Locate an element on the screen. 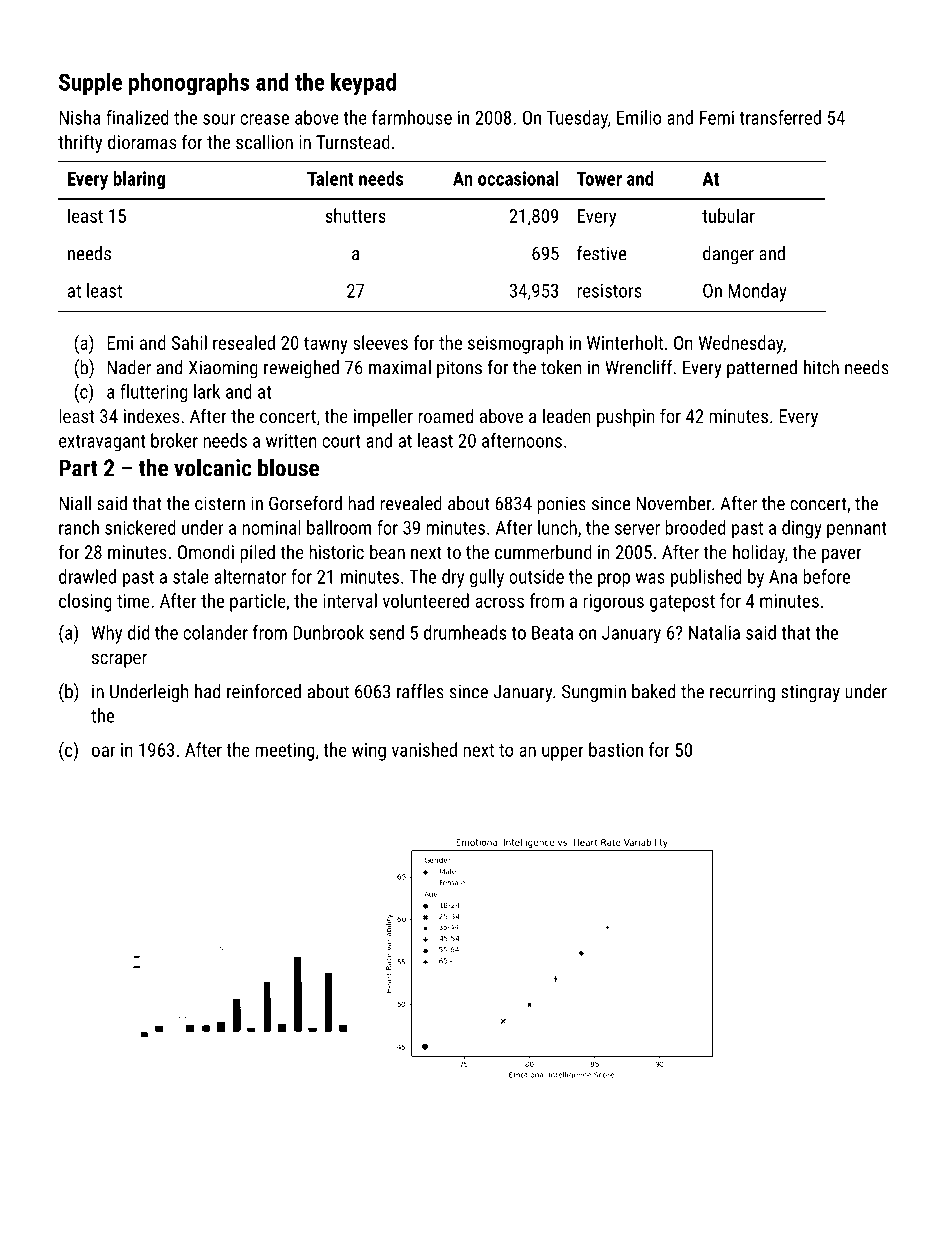 The width and height of the screenshot is (952, 1233). danger is located at coordinates (728, 255).
